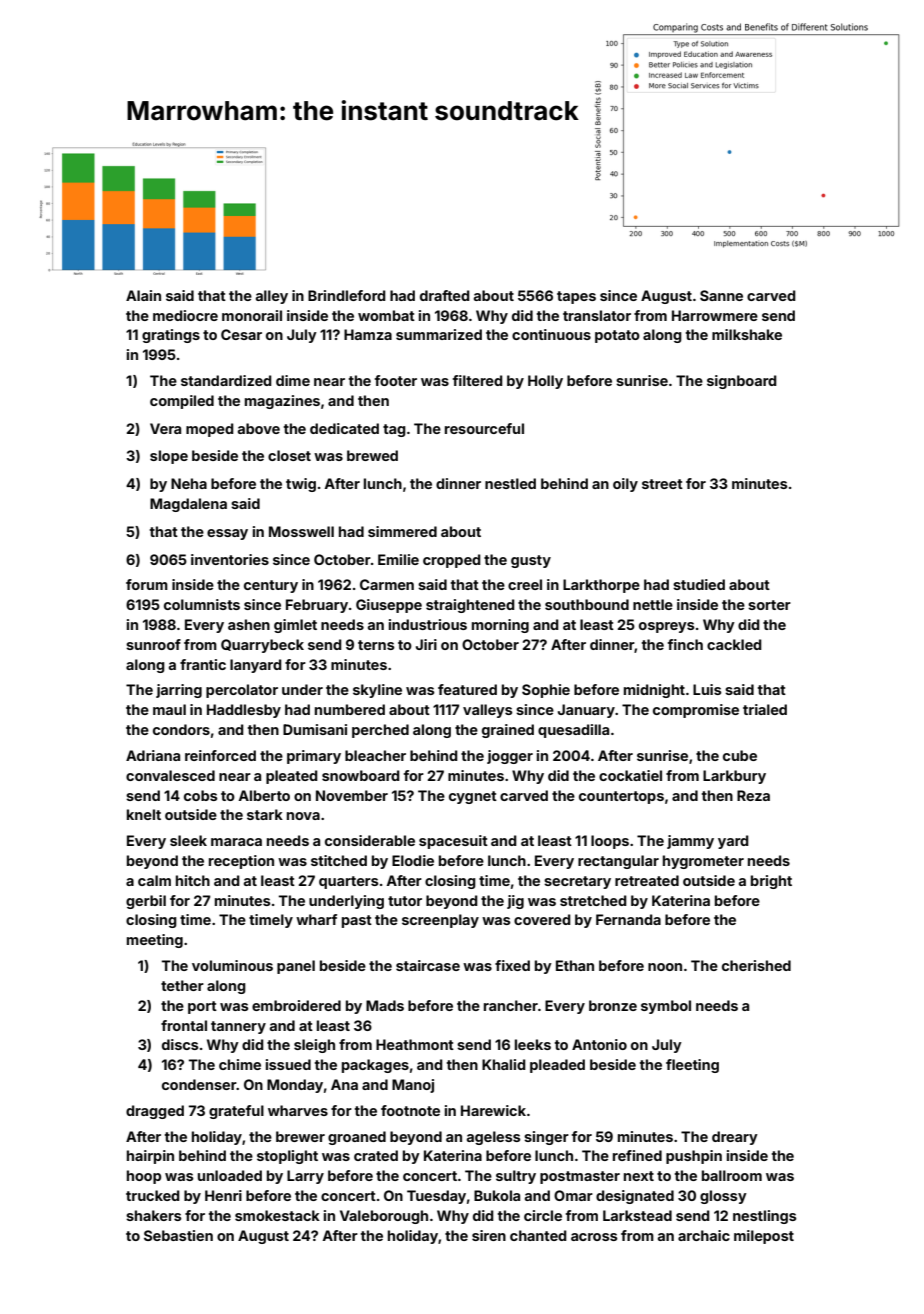  What do you see at coordinates (617, 336) in the screenshot?
I see `potato` at bounding box center [617, 336].
